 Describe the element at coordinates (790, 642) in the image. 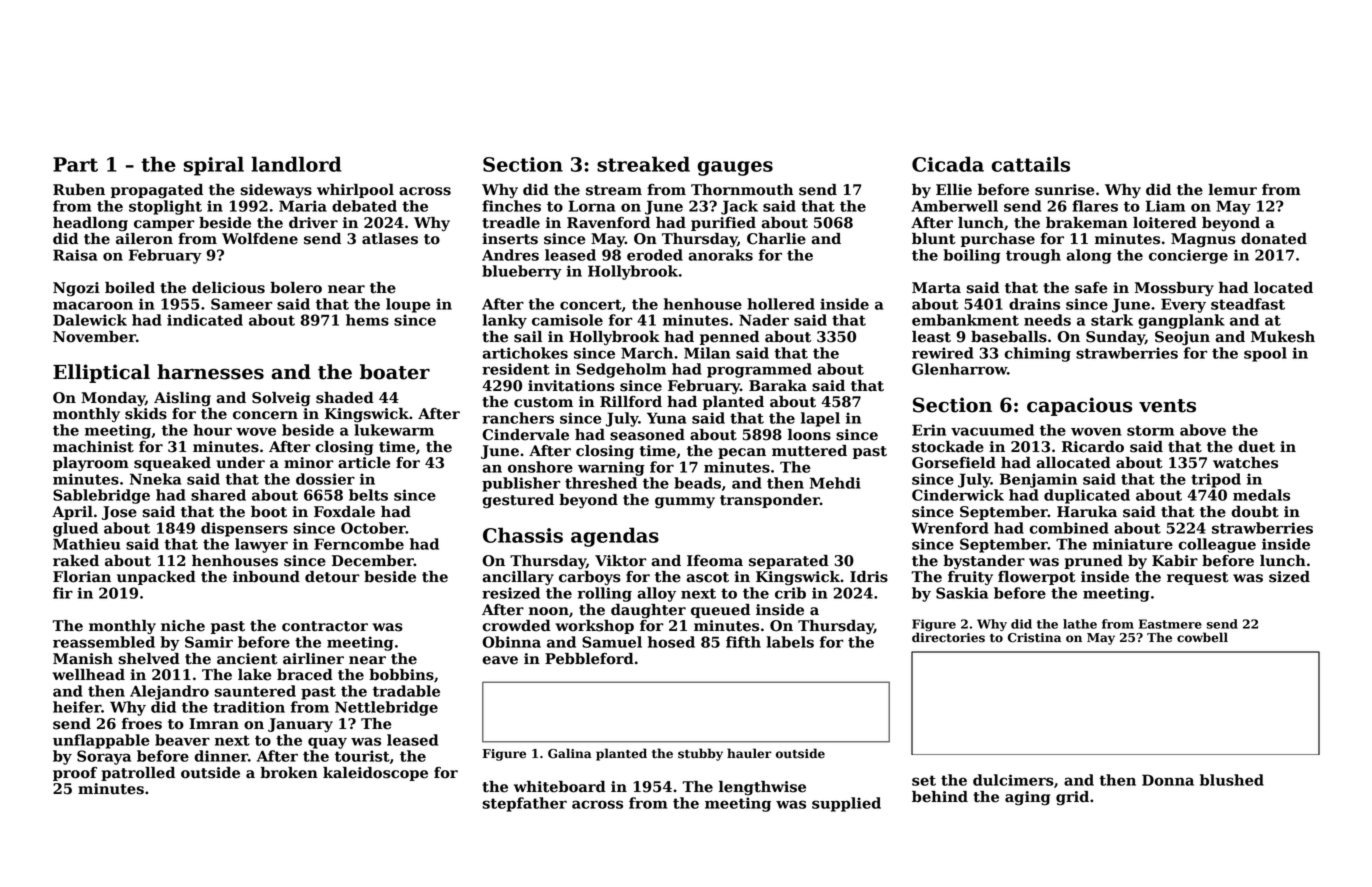

I see `labels` at that location.
